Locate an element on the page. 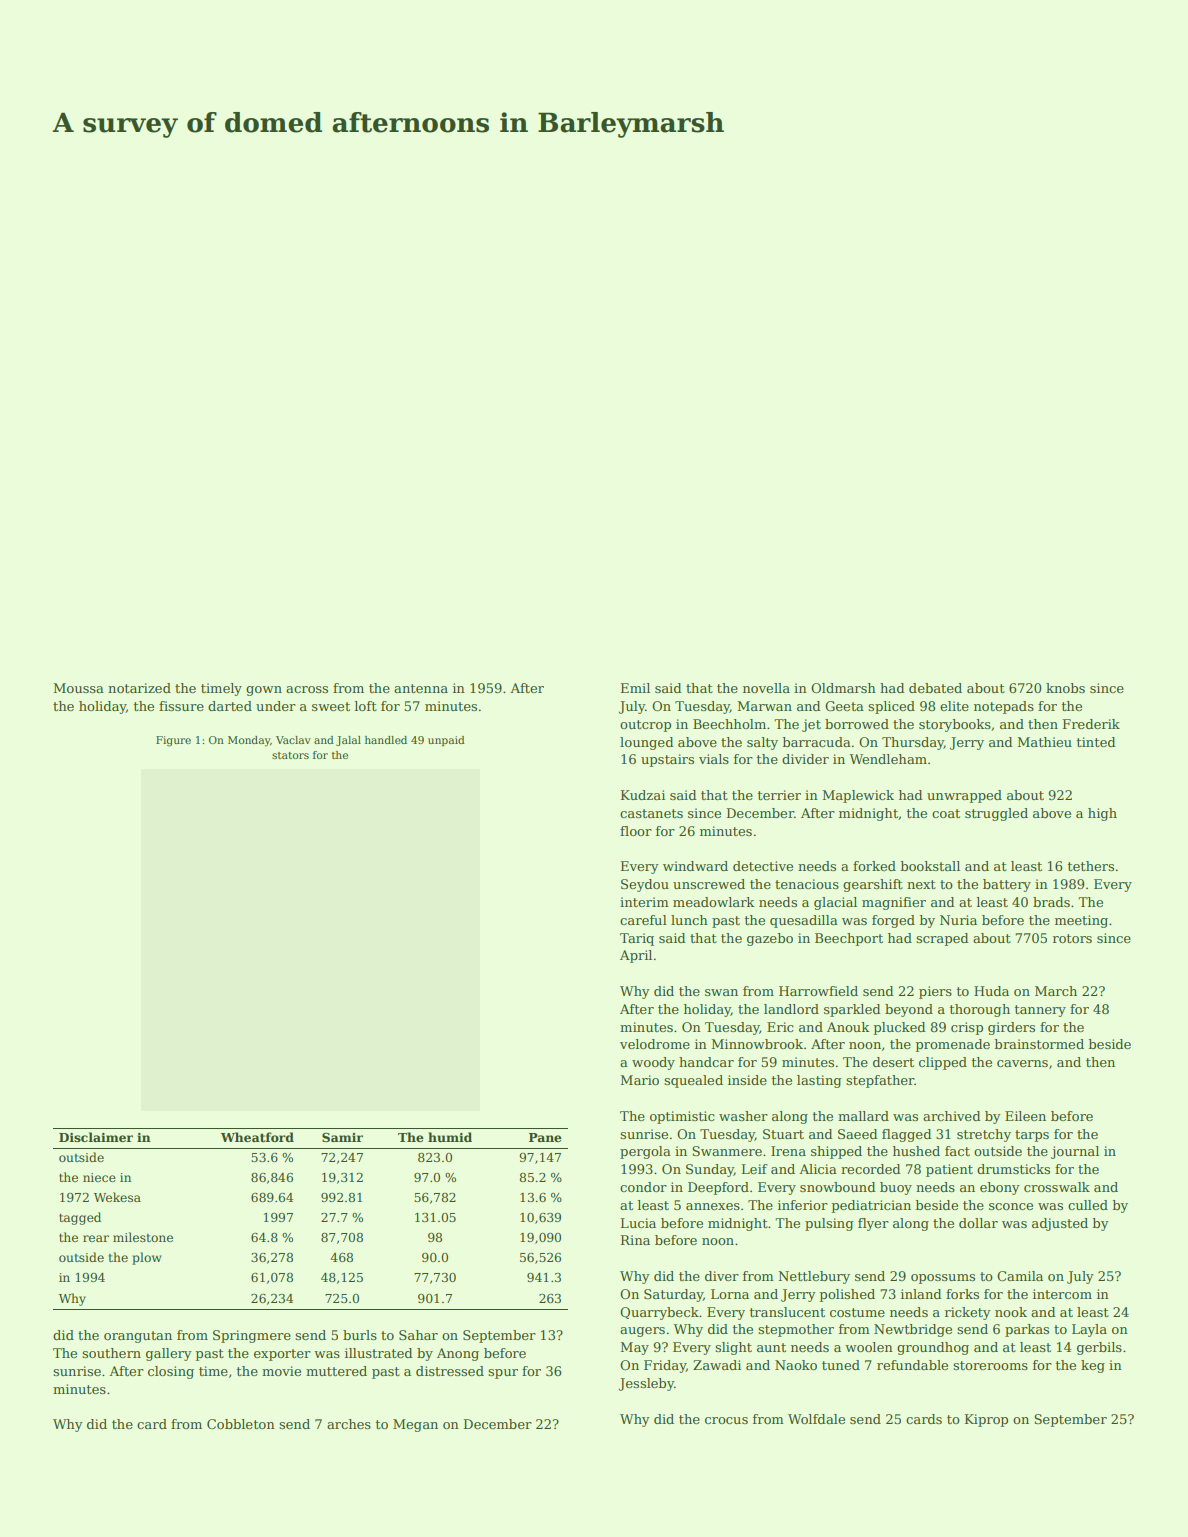 This page has width=1188, height=1537. Samir is located at coordinates (342, 1137).
